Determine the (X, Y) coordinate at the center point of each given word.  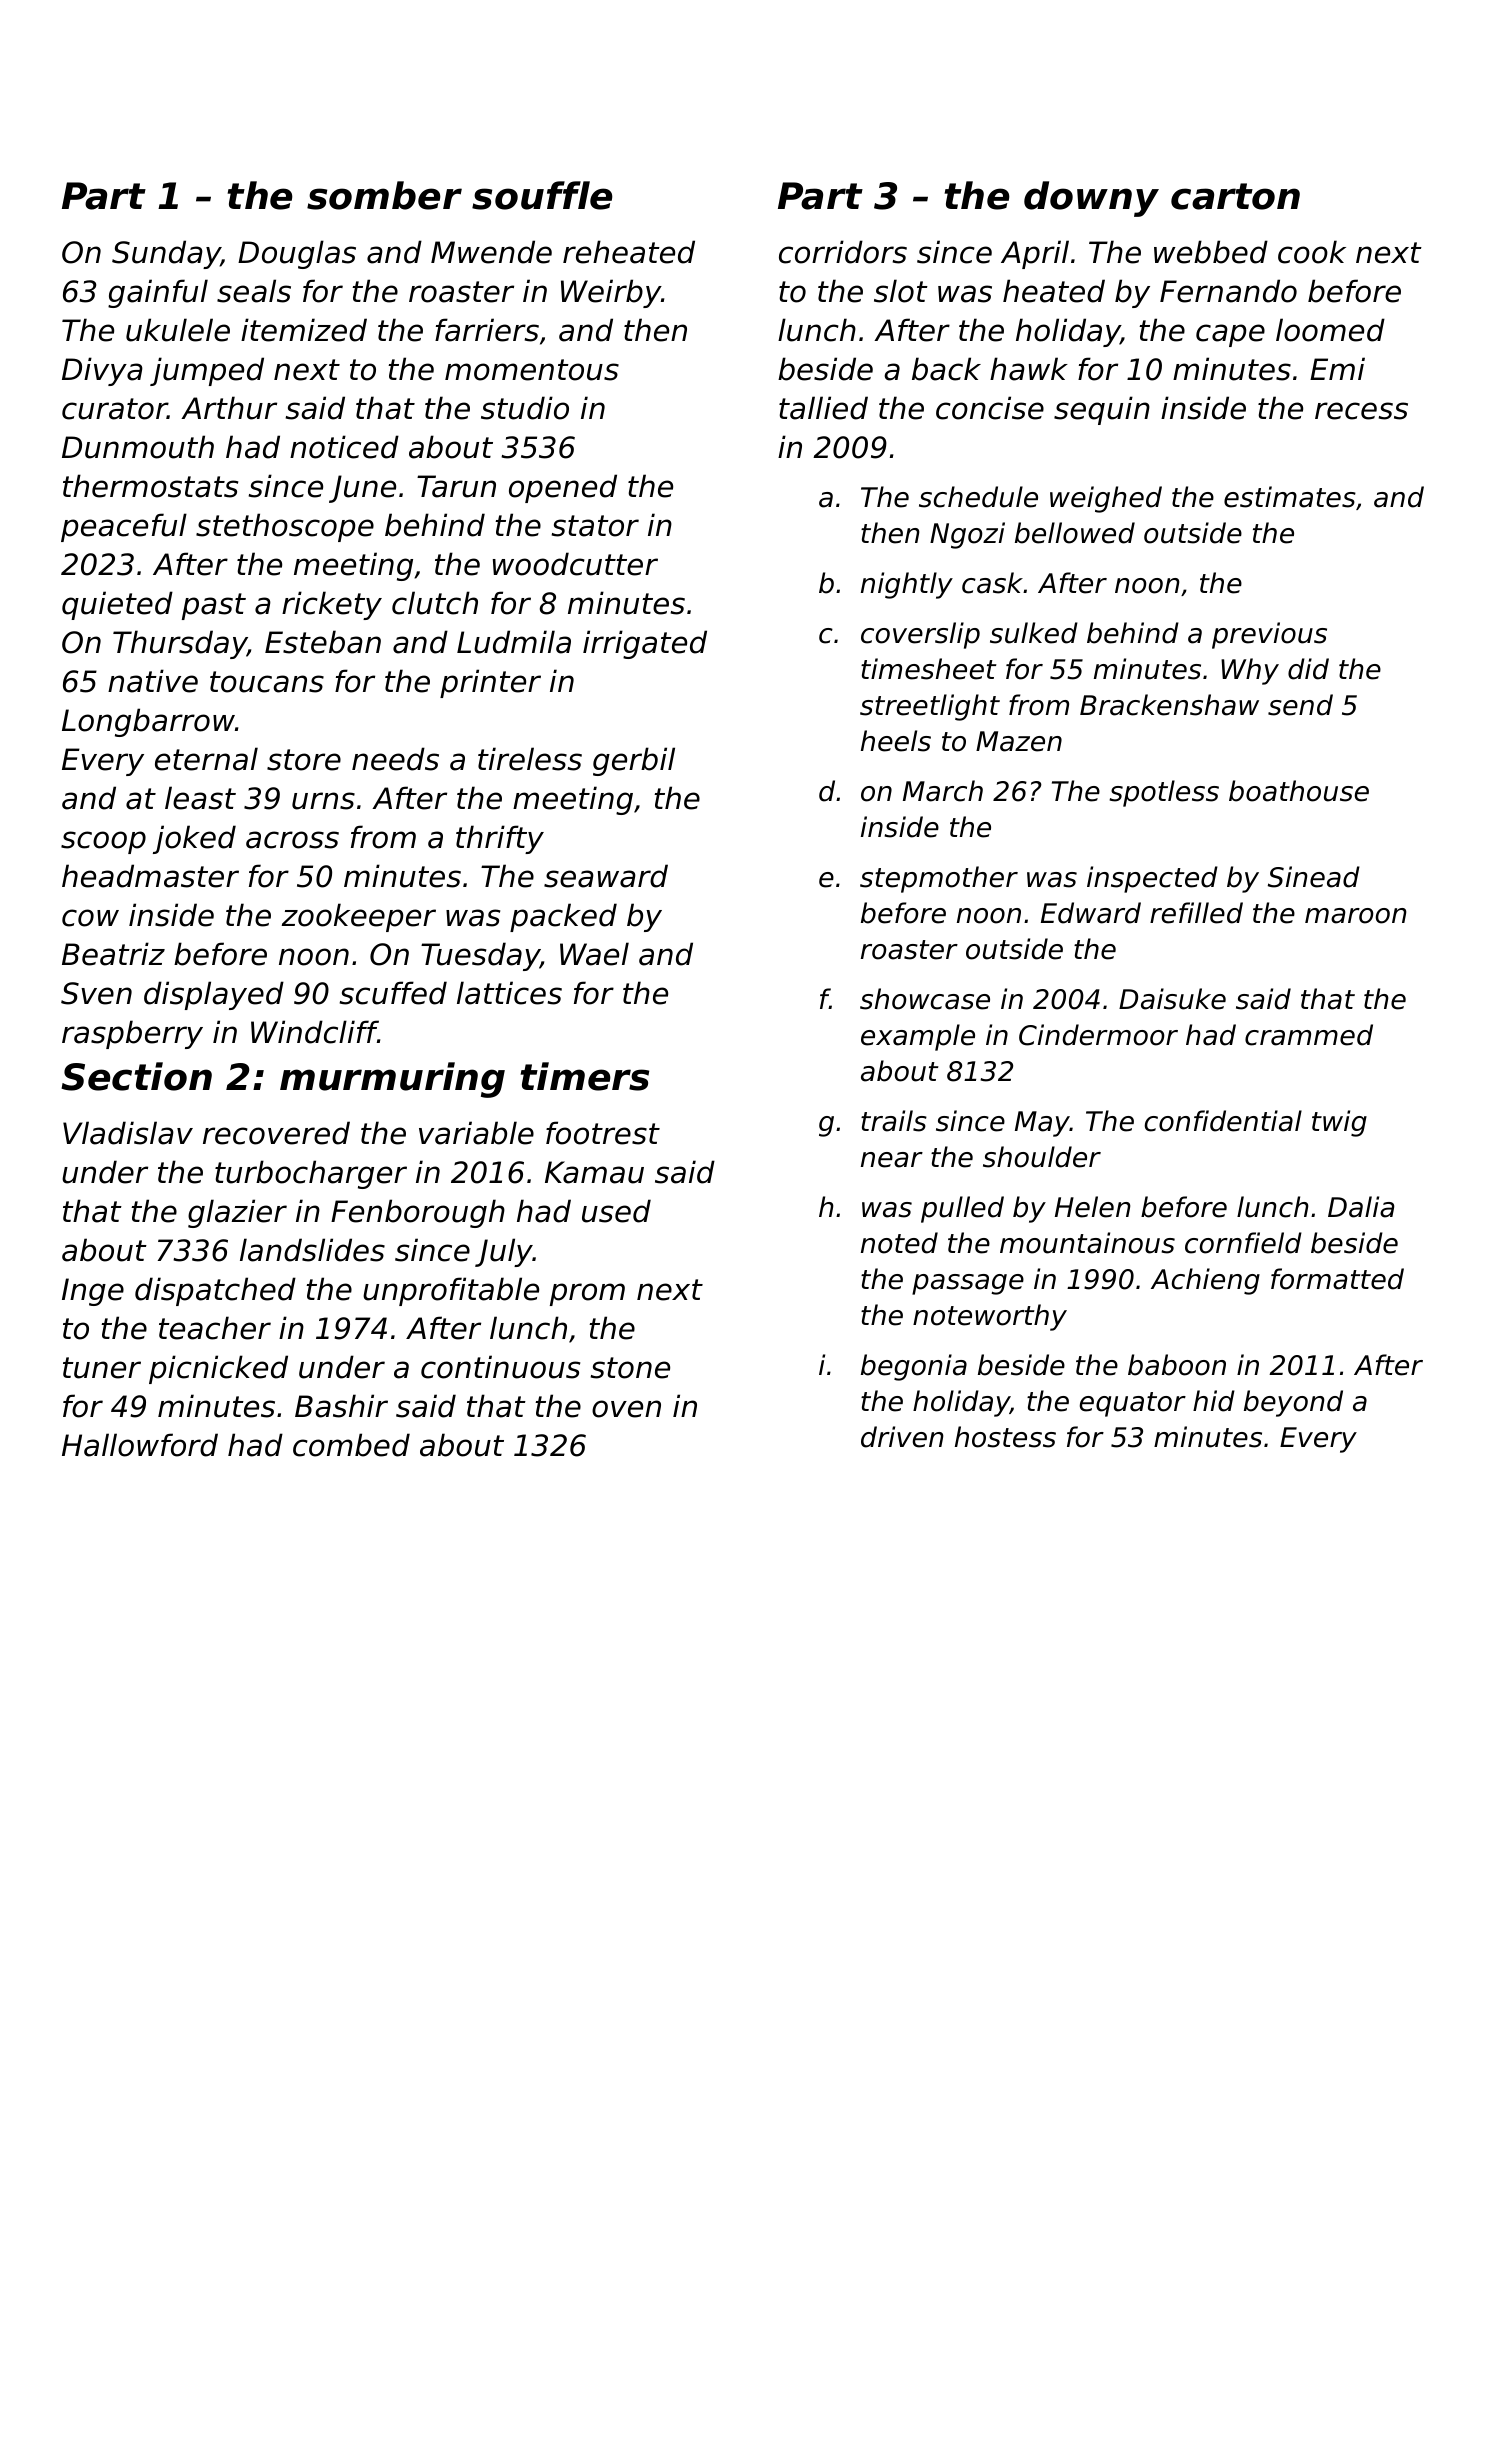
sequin (1102, 410)
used (616, 1211)
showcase (925, 999)
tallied (823, 408)
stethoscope (285, 527)
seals (254, 291)
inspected (1152, 879)
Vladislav (128, 1133)
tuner (102, 1368)
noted (899, 1243)
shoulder (1042, 1157)
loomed (1330, 330)
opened (563, 488)
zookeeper (359, 917)
